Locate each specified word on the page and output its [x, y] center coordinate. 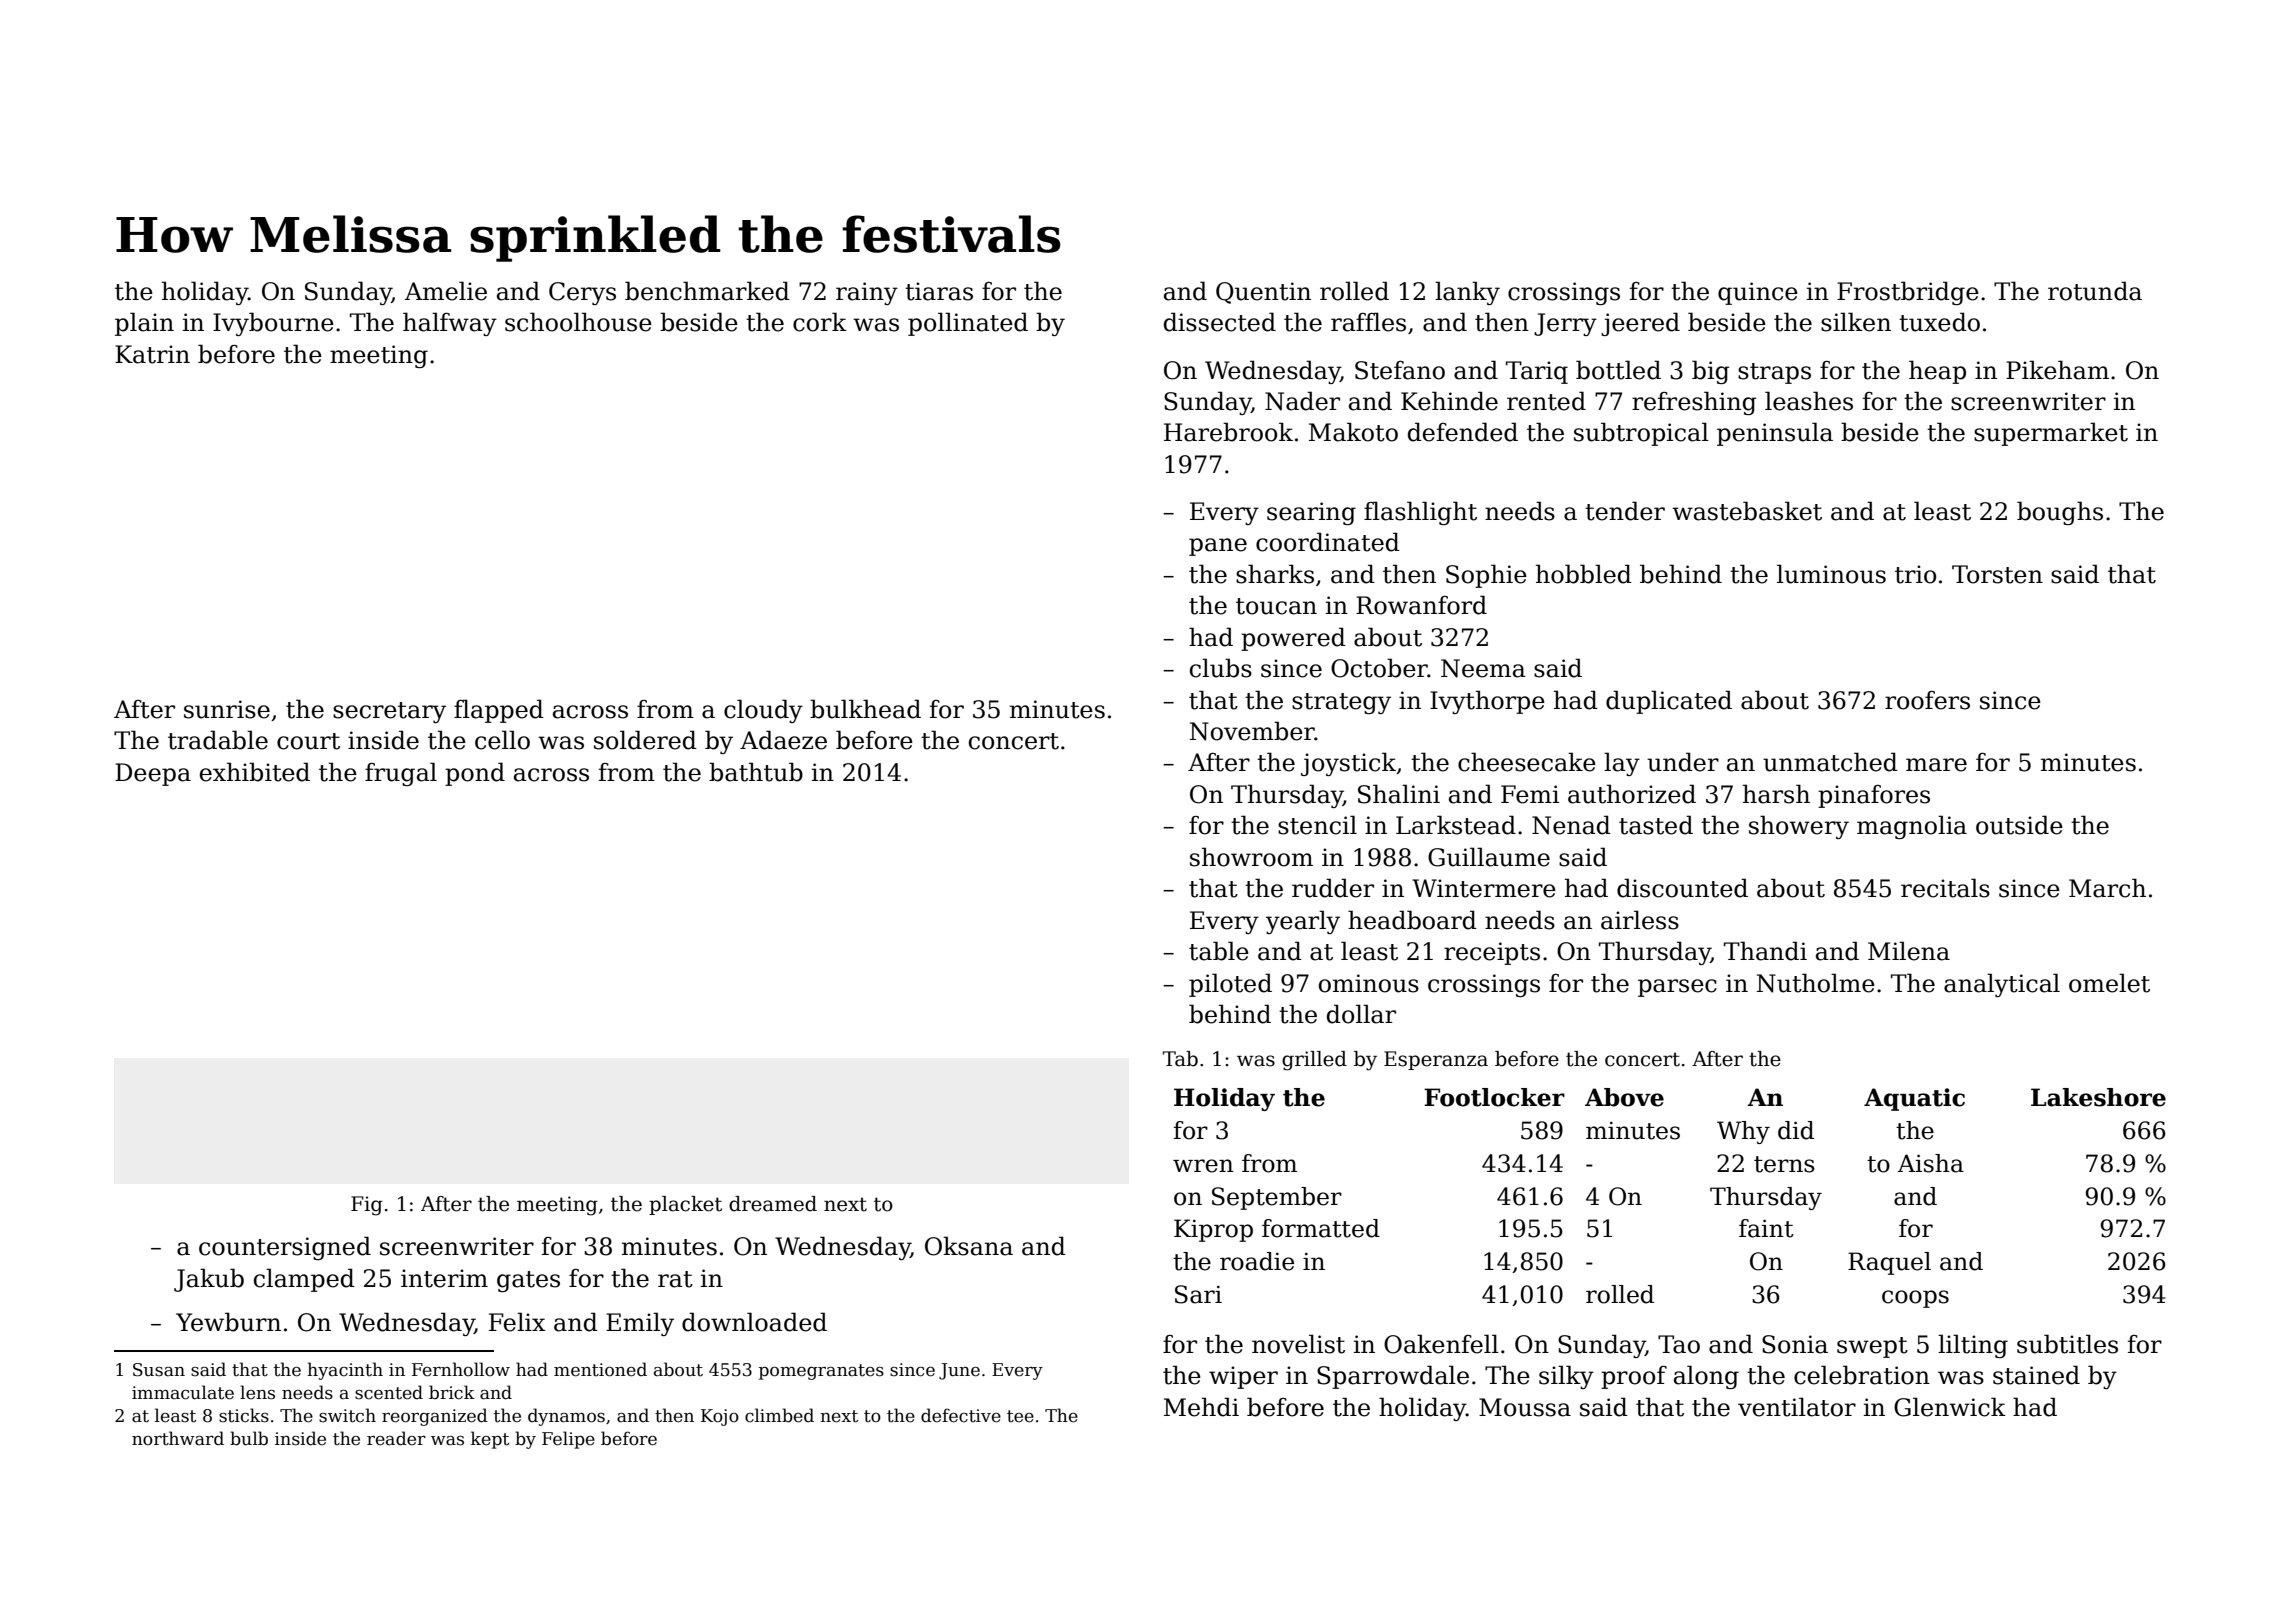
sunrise [227, 709]
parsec [1677, 988]
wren [1203, 1166]
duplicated [1669, 702]
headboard [1412, 920]
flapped [499, 711]
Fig [367, 1206]
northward [178, 1438]
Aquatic [1914, 1099]
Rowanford [1421, 605]
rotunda [2095, 291]
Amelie [446, 291]
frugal [401, 774]
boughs [2060, 513]
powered [1293, 639]
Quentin [1263, 293]
